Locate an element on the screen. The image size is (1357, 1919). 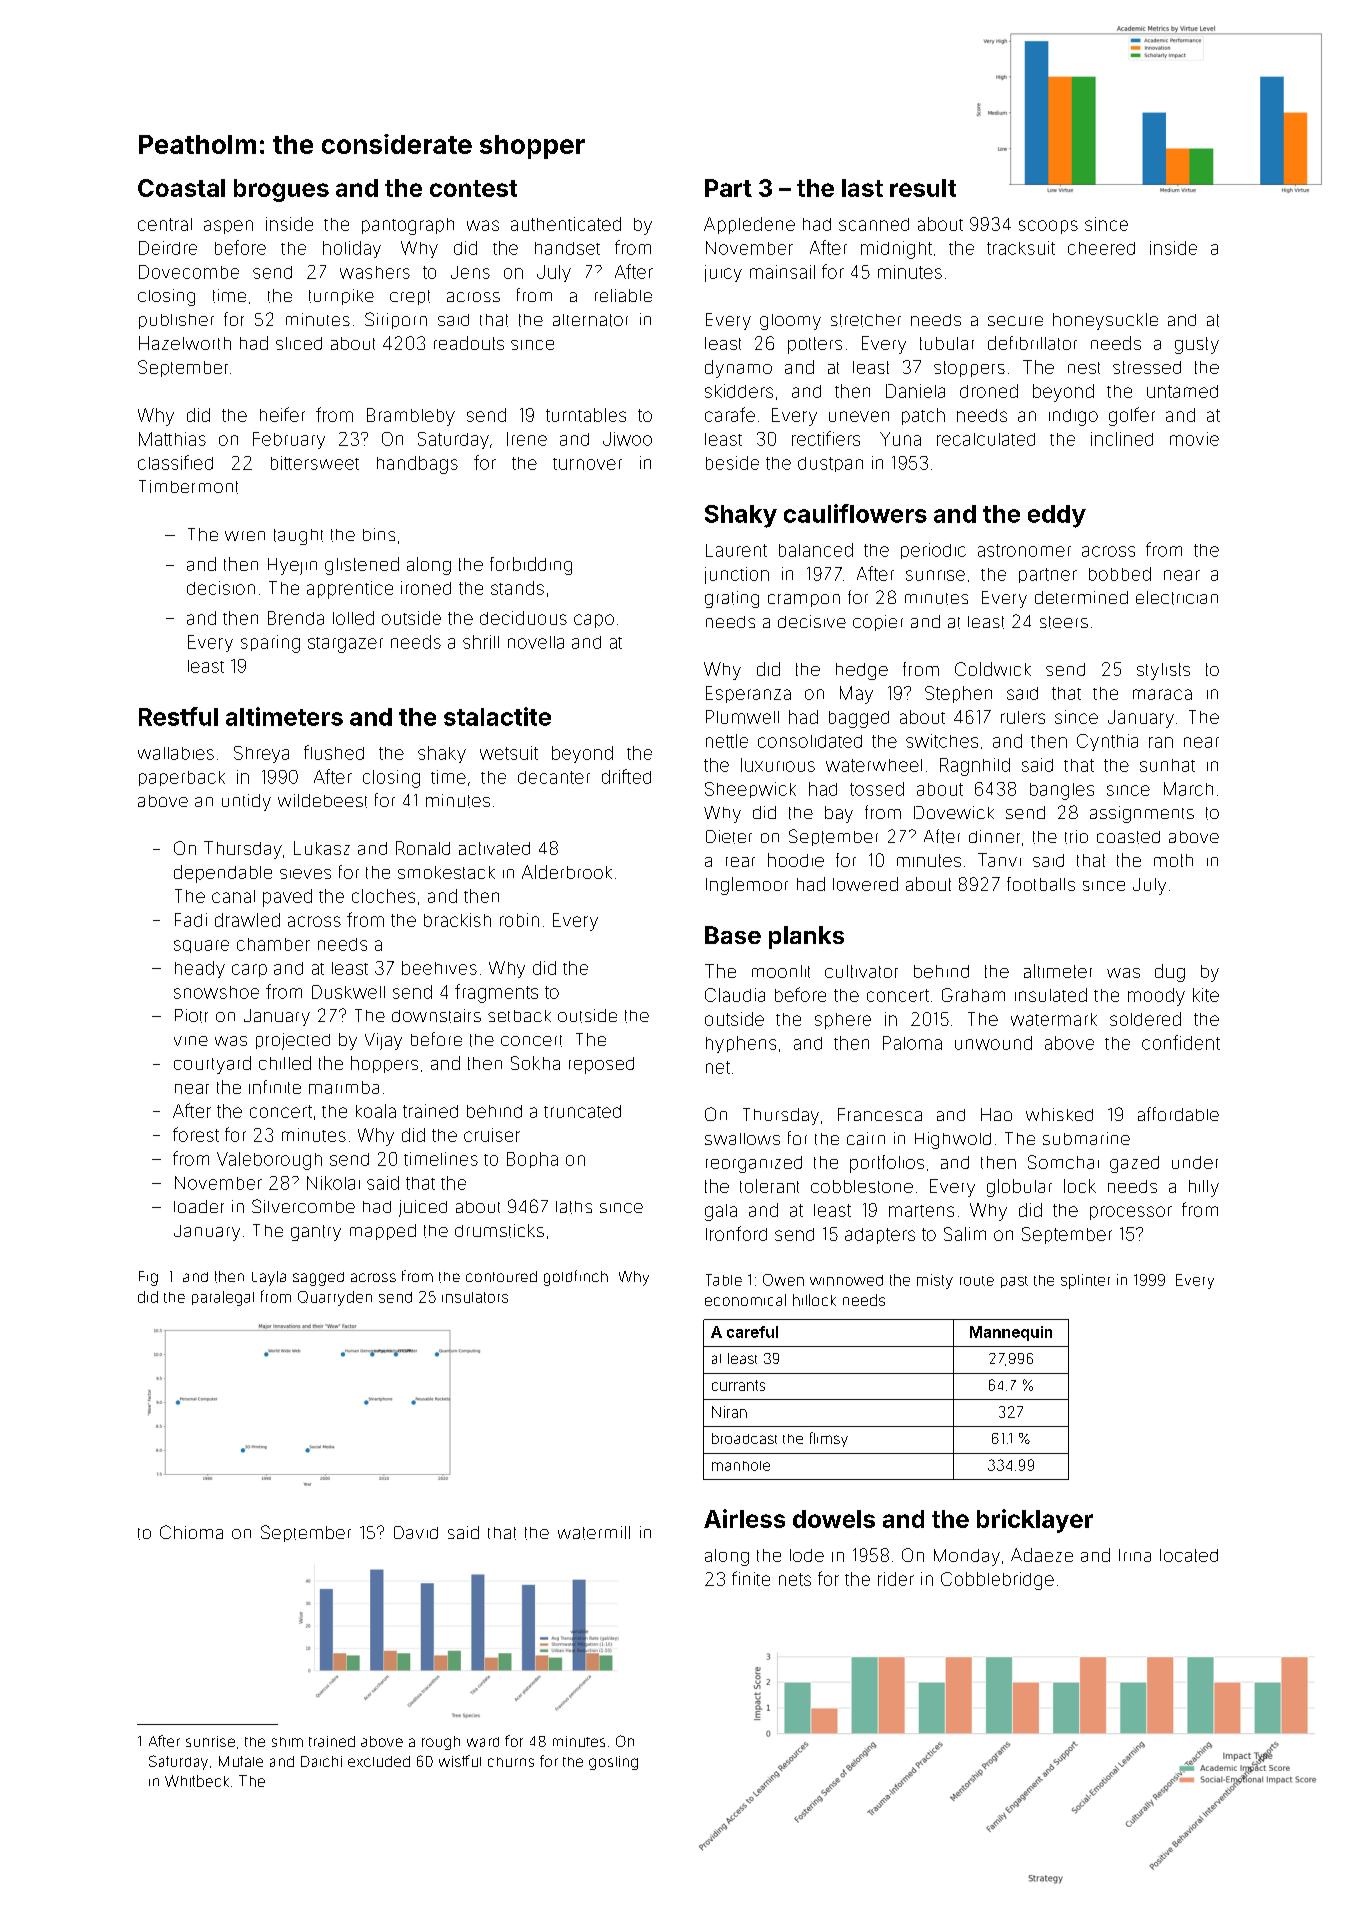
moth is located at coordinates (1173, 860).
